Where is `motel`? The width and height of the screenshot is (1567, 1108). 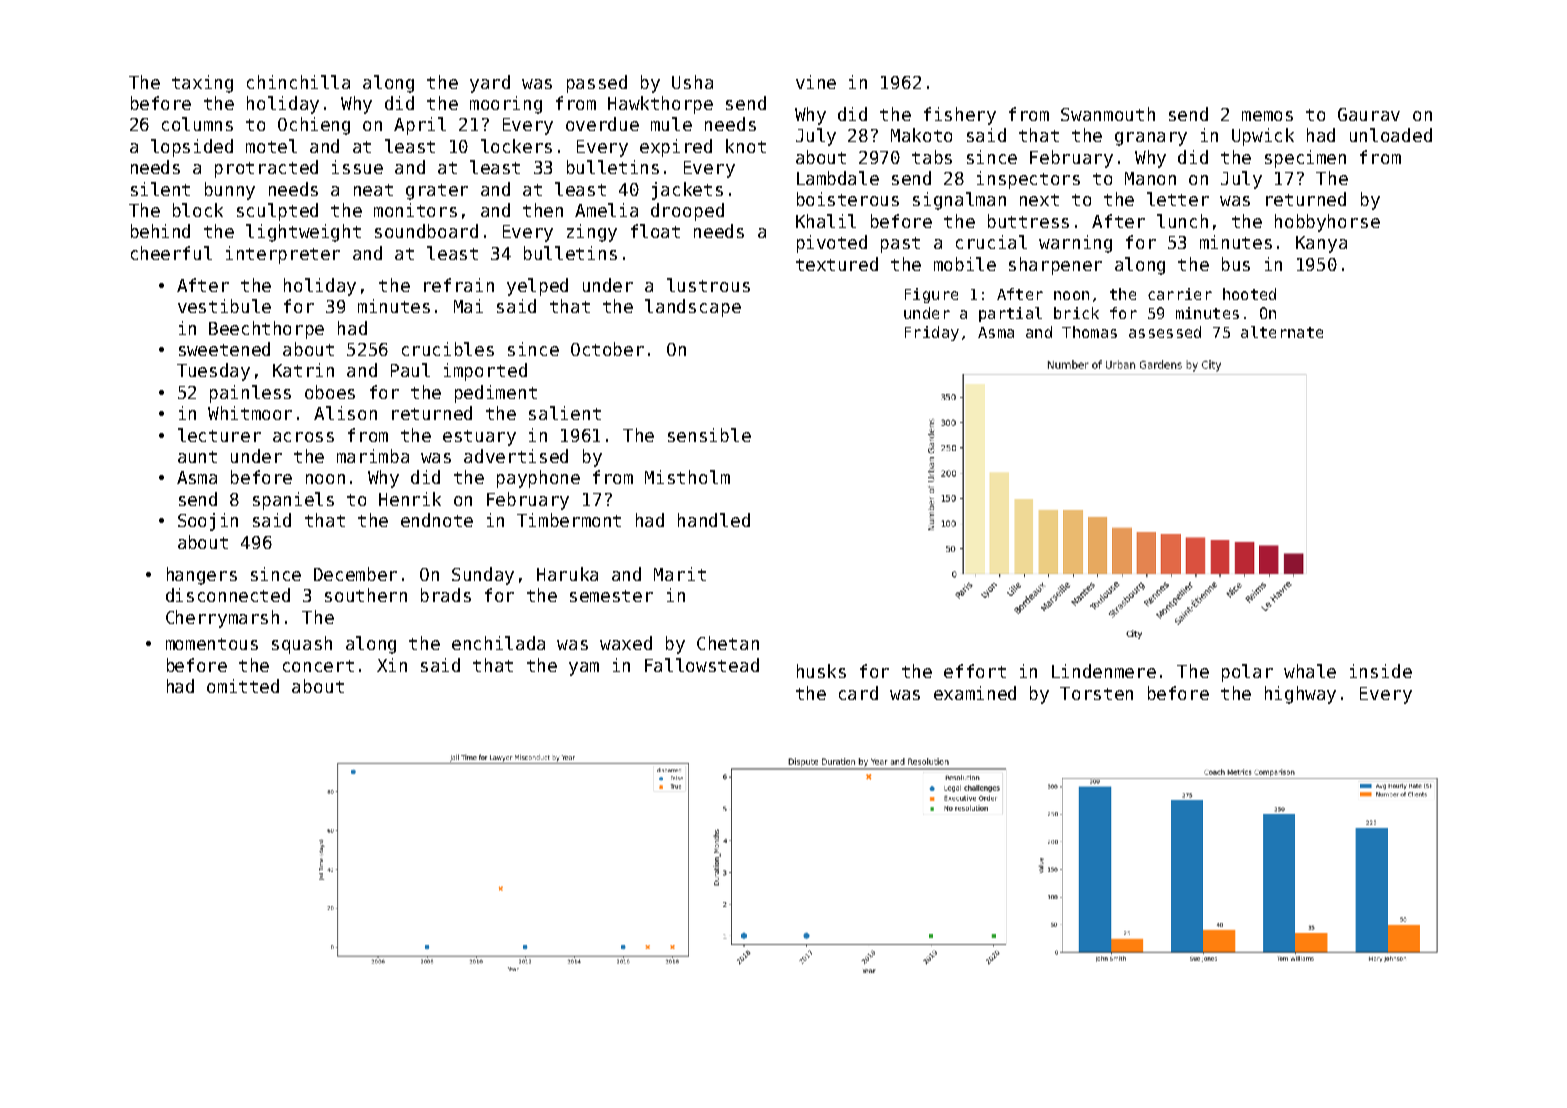 motel is located at coordinates (271, 146).
